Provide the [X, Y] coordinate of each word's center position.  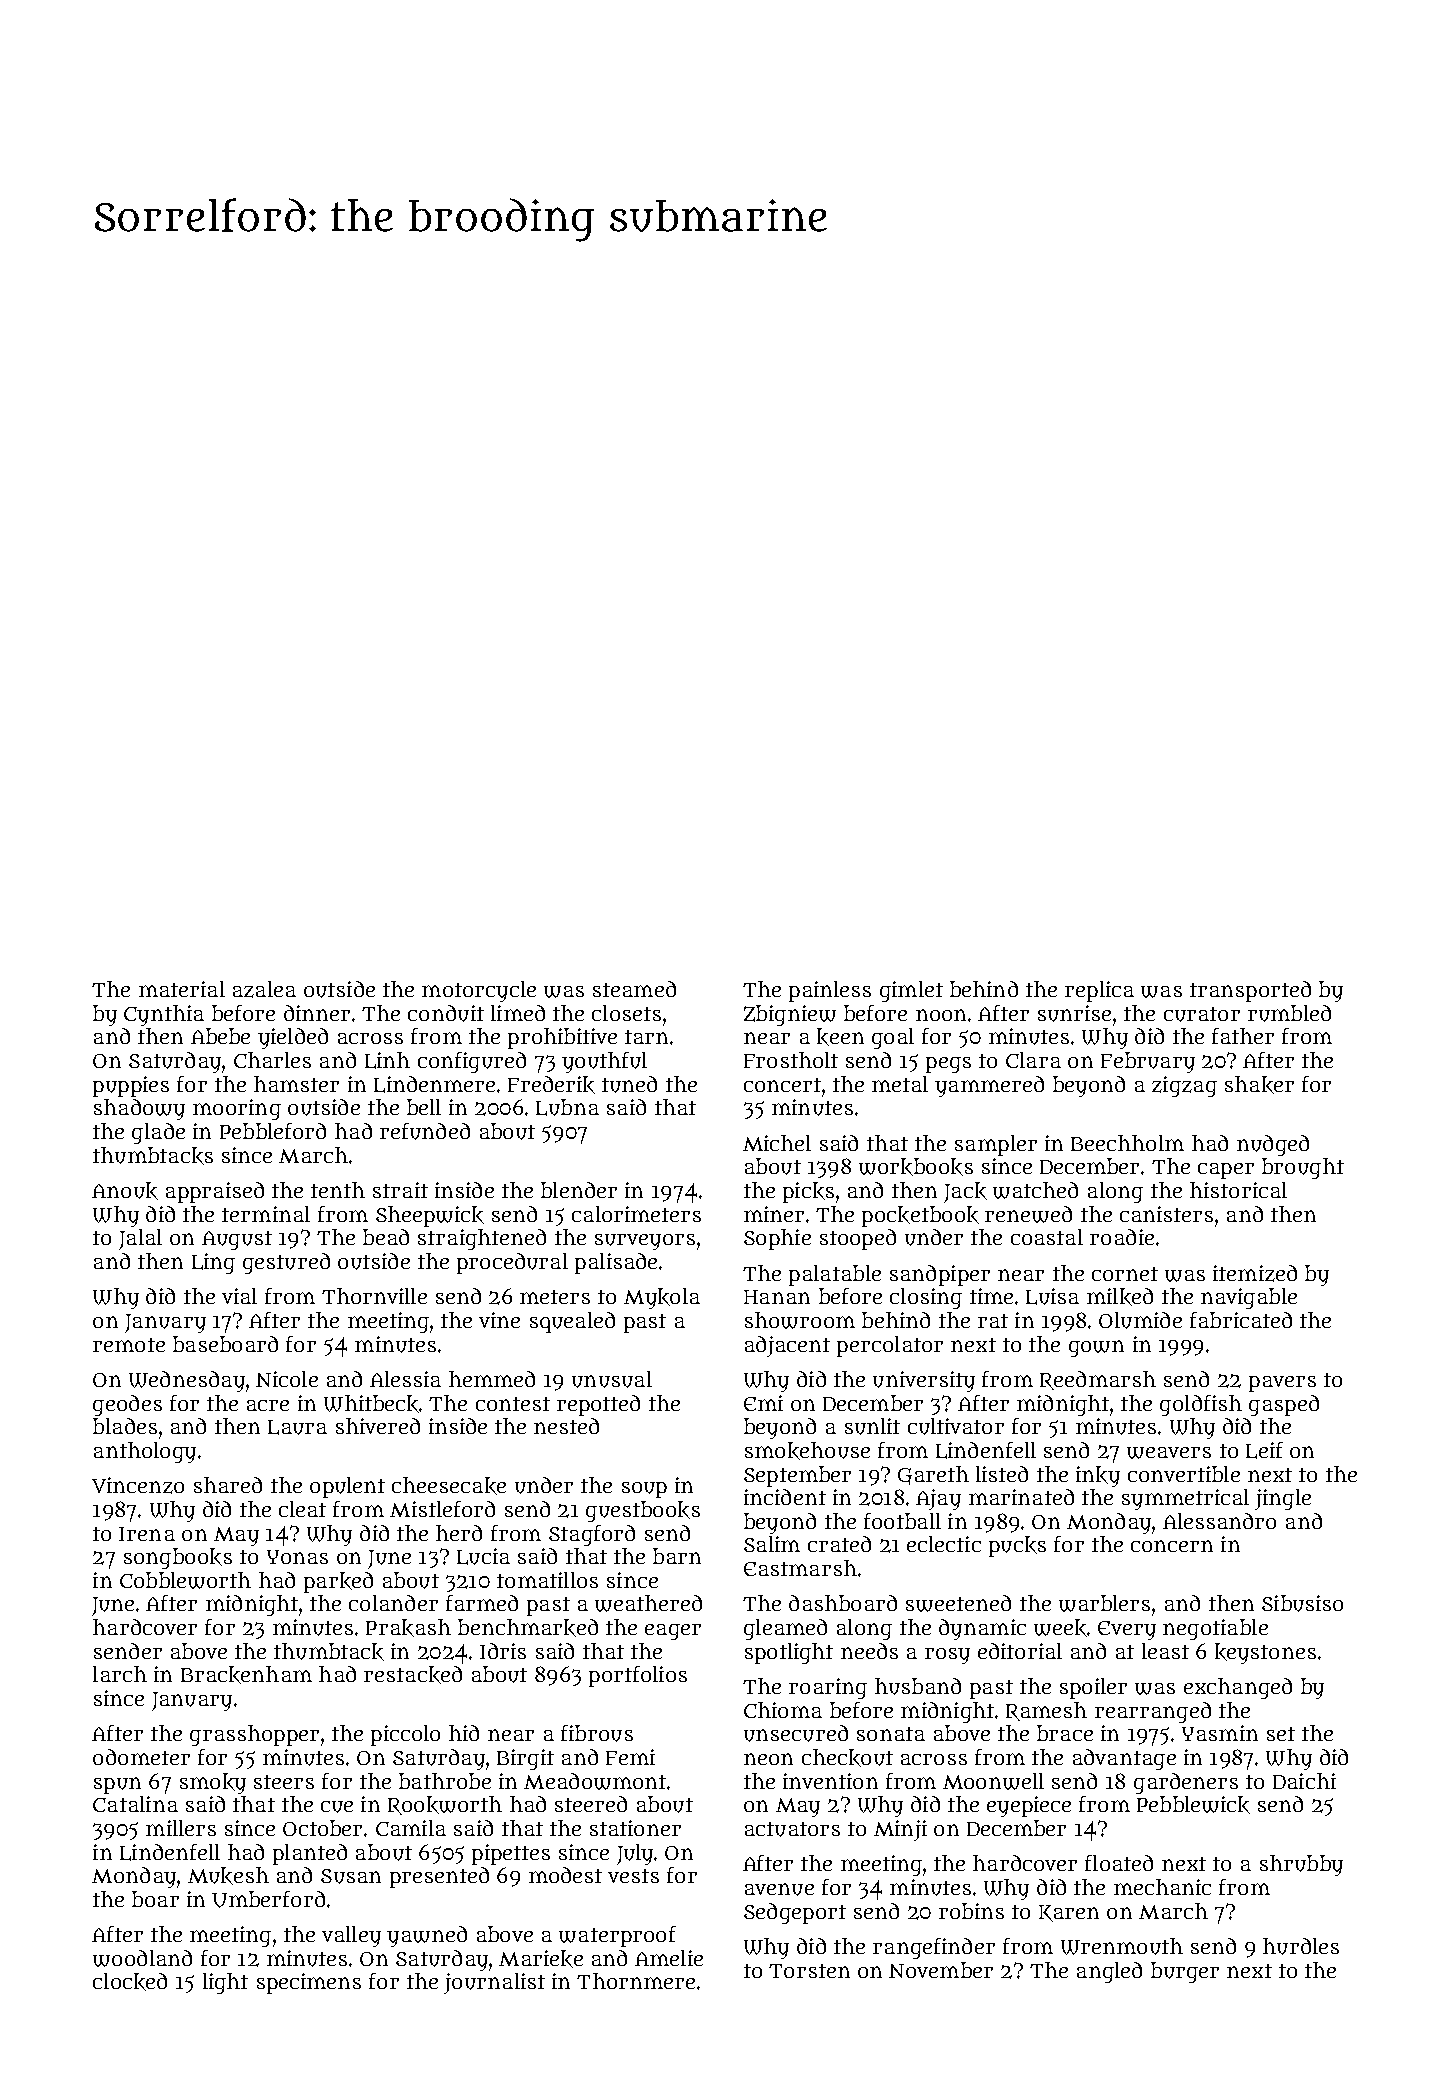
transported [1250, 991]
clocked [130, 1982]
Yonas [297, 1557]
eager [673, 1632]
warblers [1104, 1603]
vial [239, 1296]
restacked [413, 1675]
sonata [891, 1734]
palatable [835, 1275]
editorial [1020, 1651]
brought [1303, 1168]
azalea [264, 989]
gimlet [911, 991]
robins [971, 1911]
